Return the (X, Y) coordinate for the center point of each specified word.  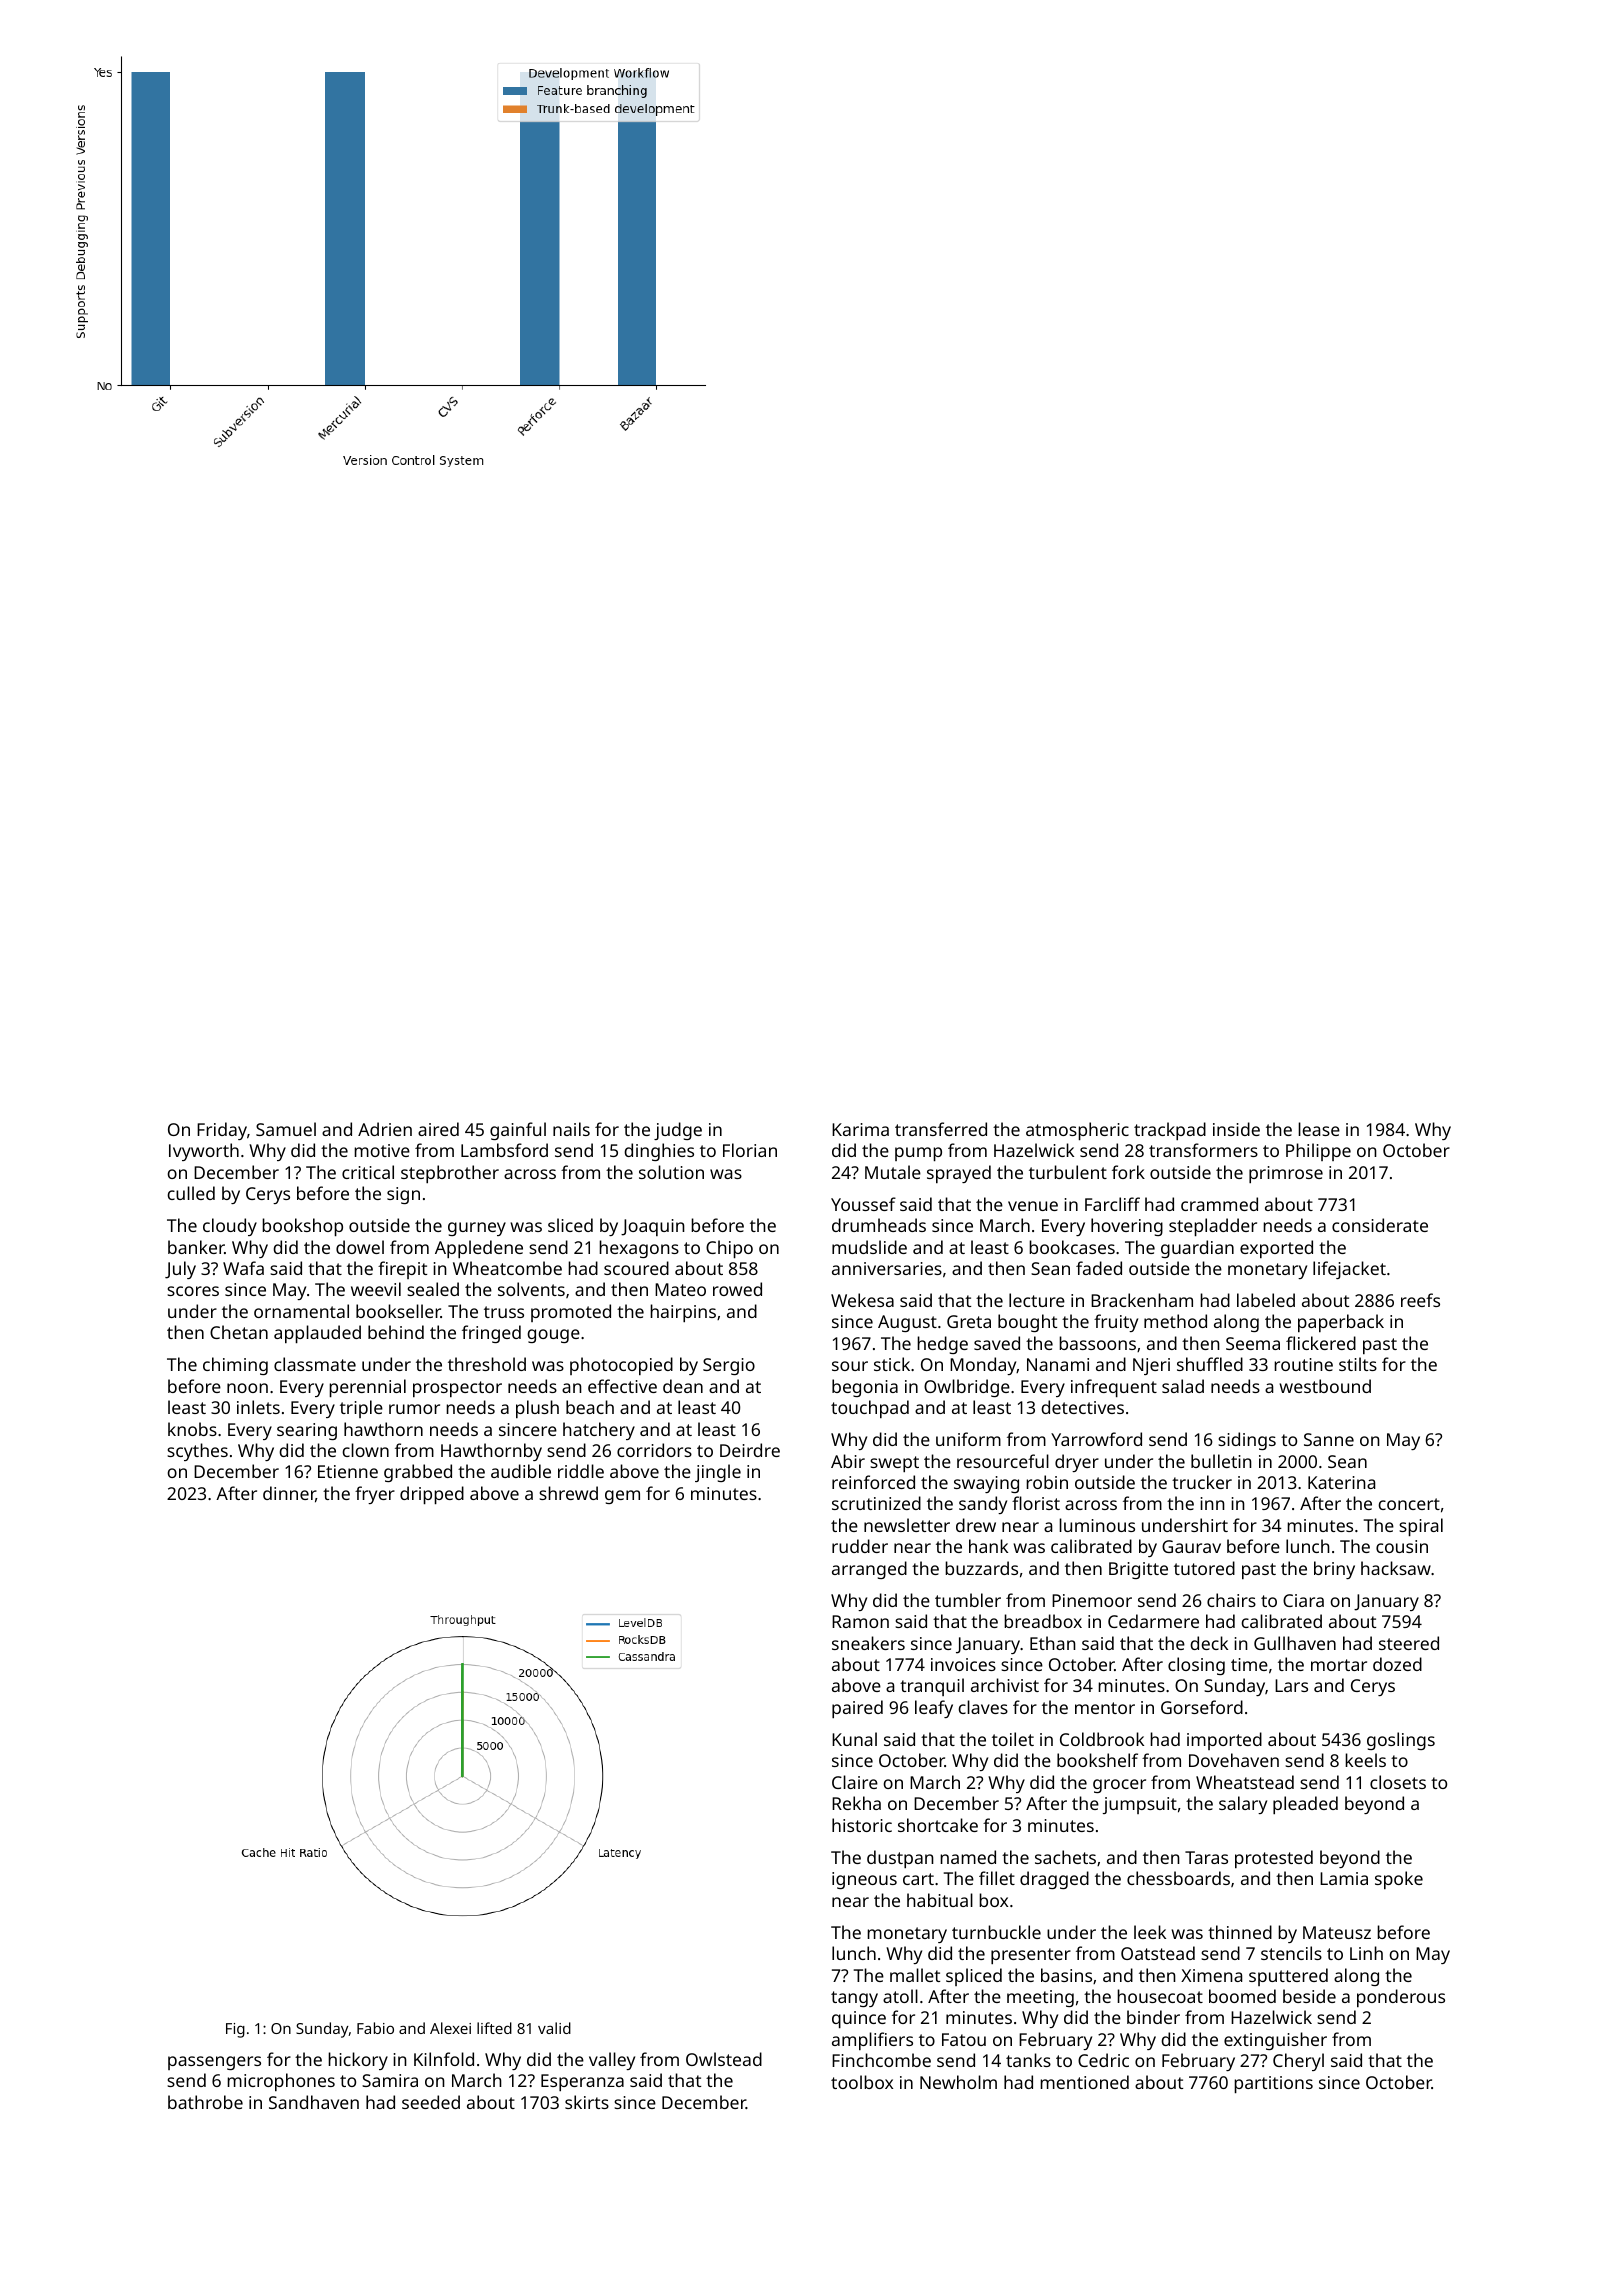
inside (1236, 1129)
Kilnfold (444, 2059)
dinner (289, 1494)
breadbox (1043, 1621)
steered (1409, 1643)
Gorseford (1202, 1707)
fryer (375, 1495)
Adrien (385, 1129)
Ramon (860, 1621)
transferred (941, 1129)
